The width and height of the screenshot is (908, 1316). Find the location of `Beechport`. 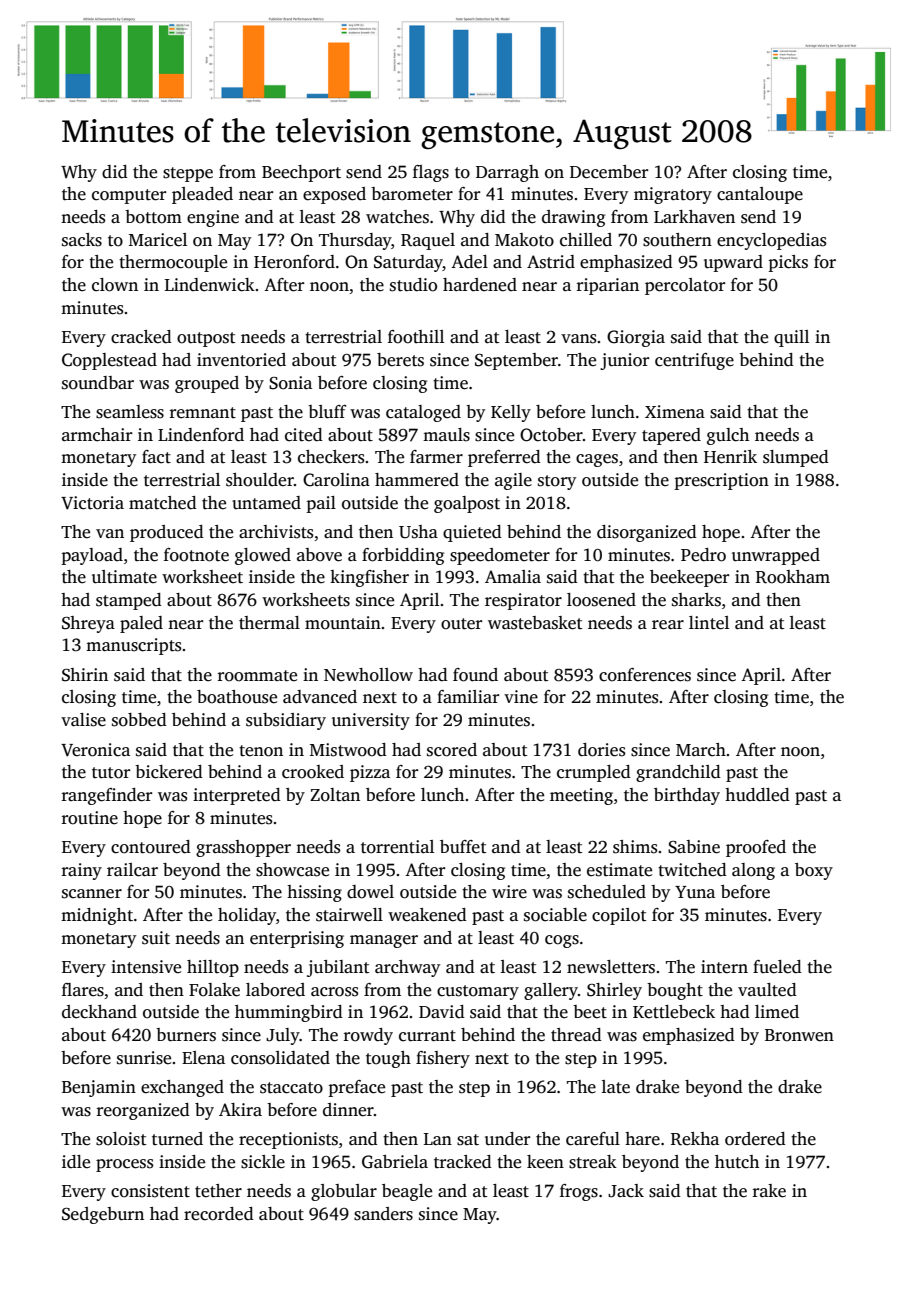

Beechport is located at coordinates (301, 173).
